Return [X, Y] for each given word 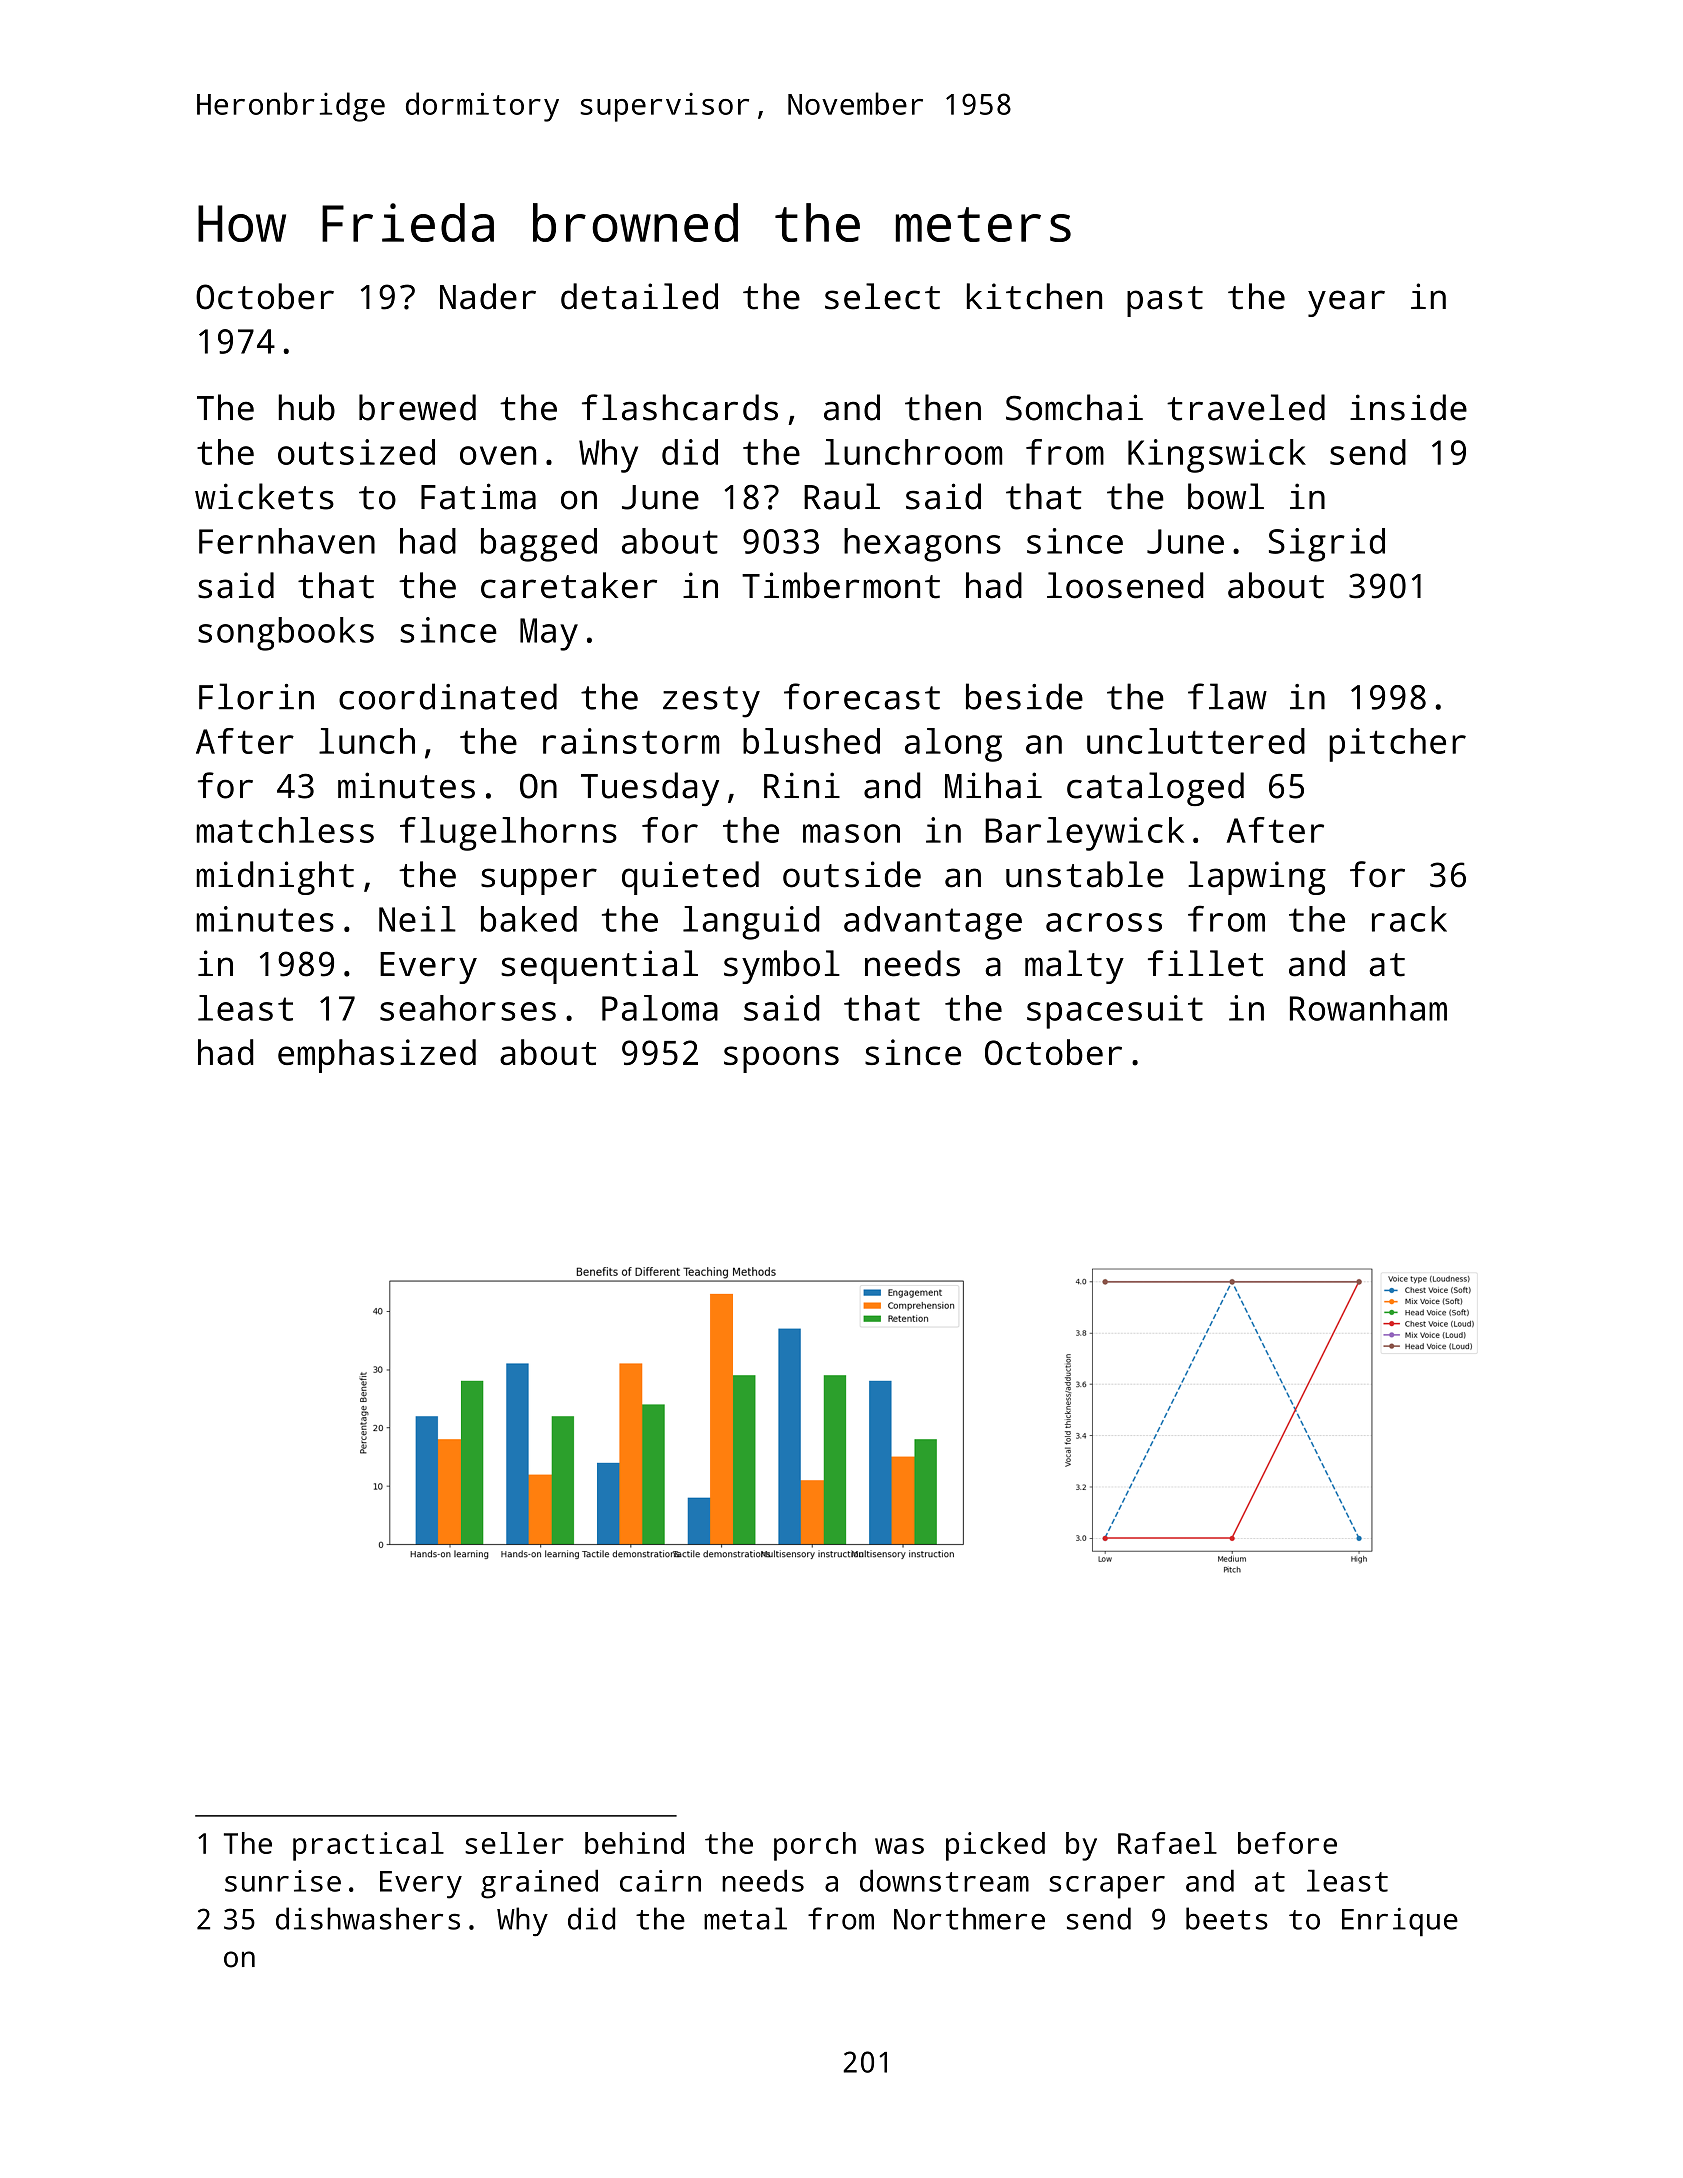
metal [745, 1918]
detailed [639, 296]
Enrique [1400, 1922]
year [1346, 303]
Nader [488, 296]
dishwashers [368, 1918]
